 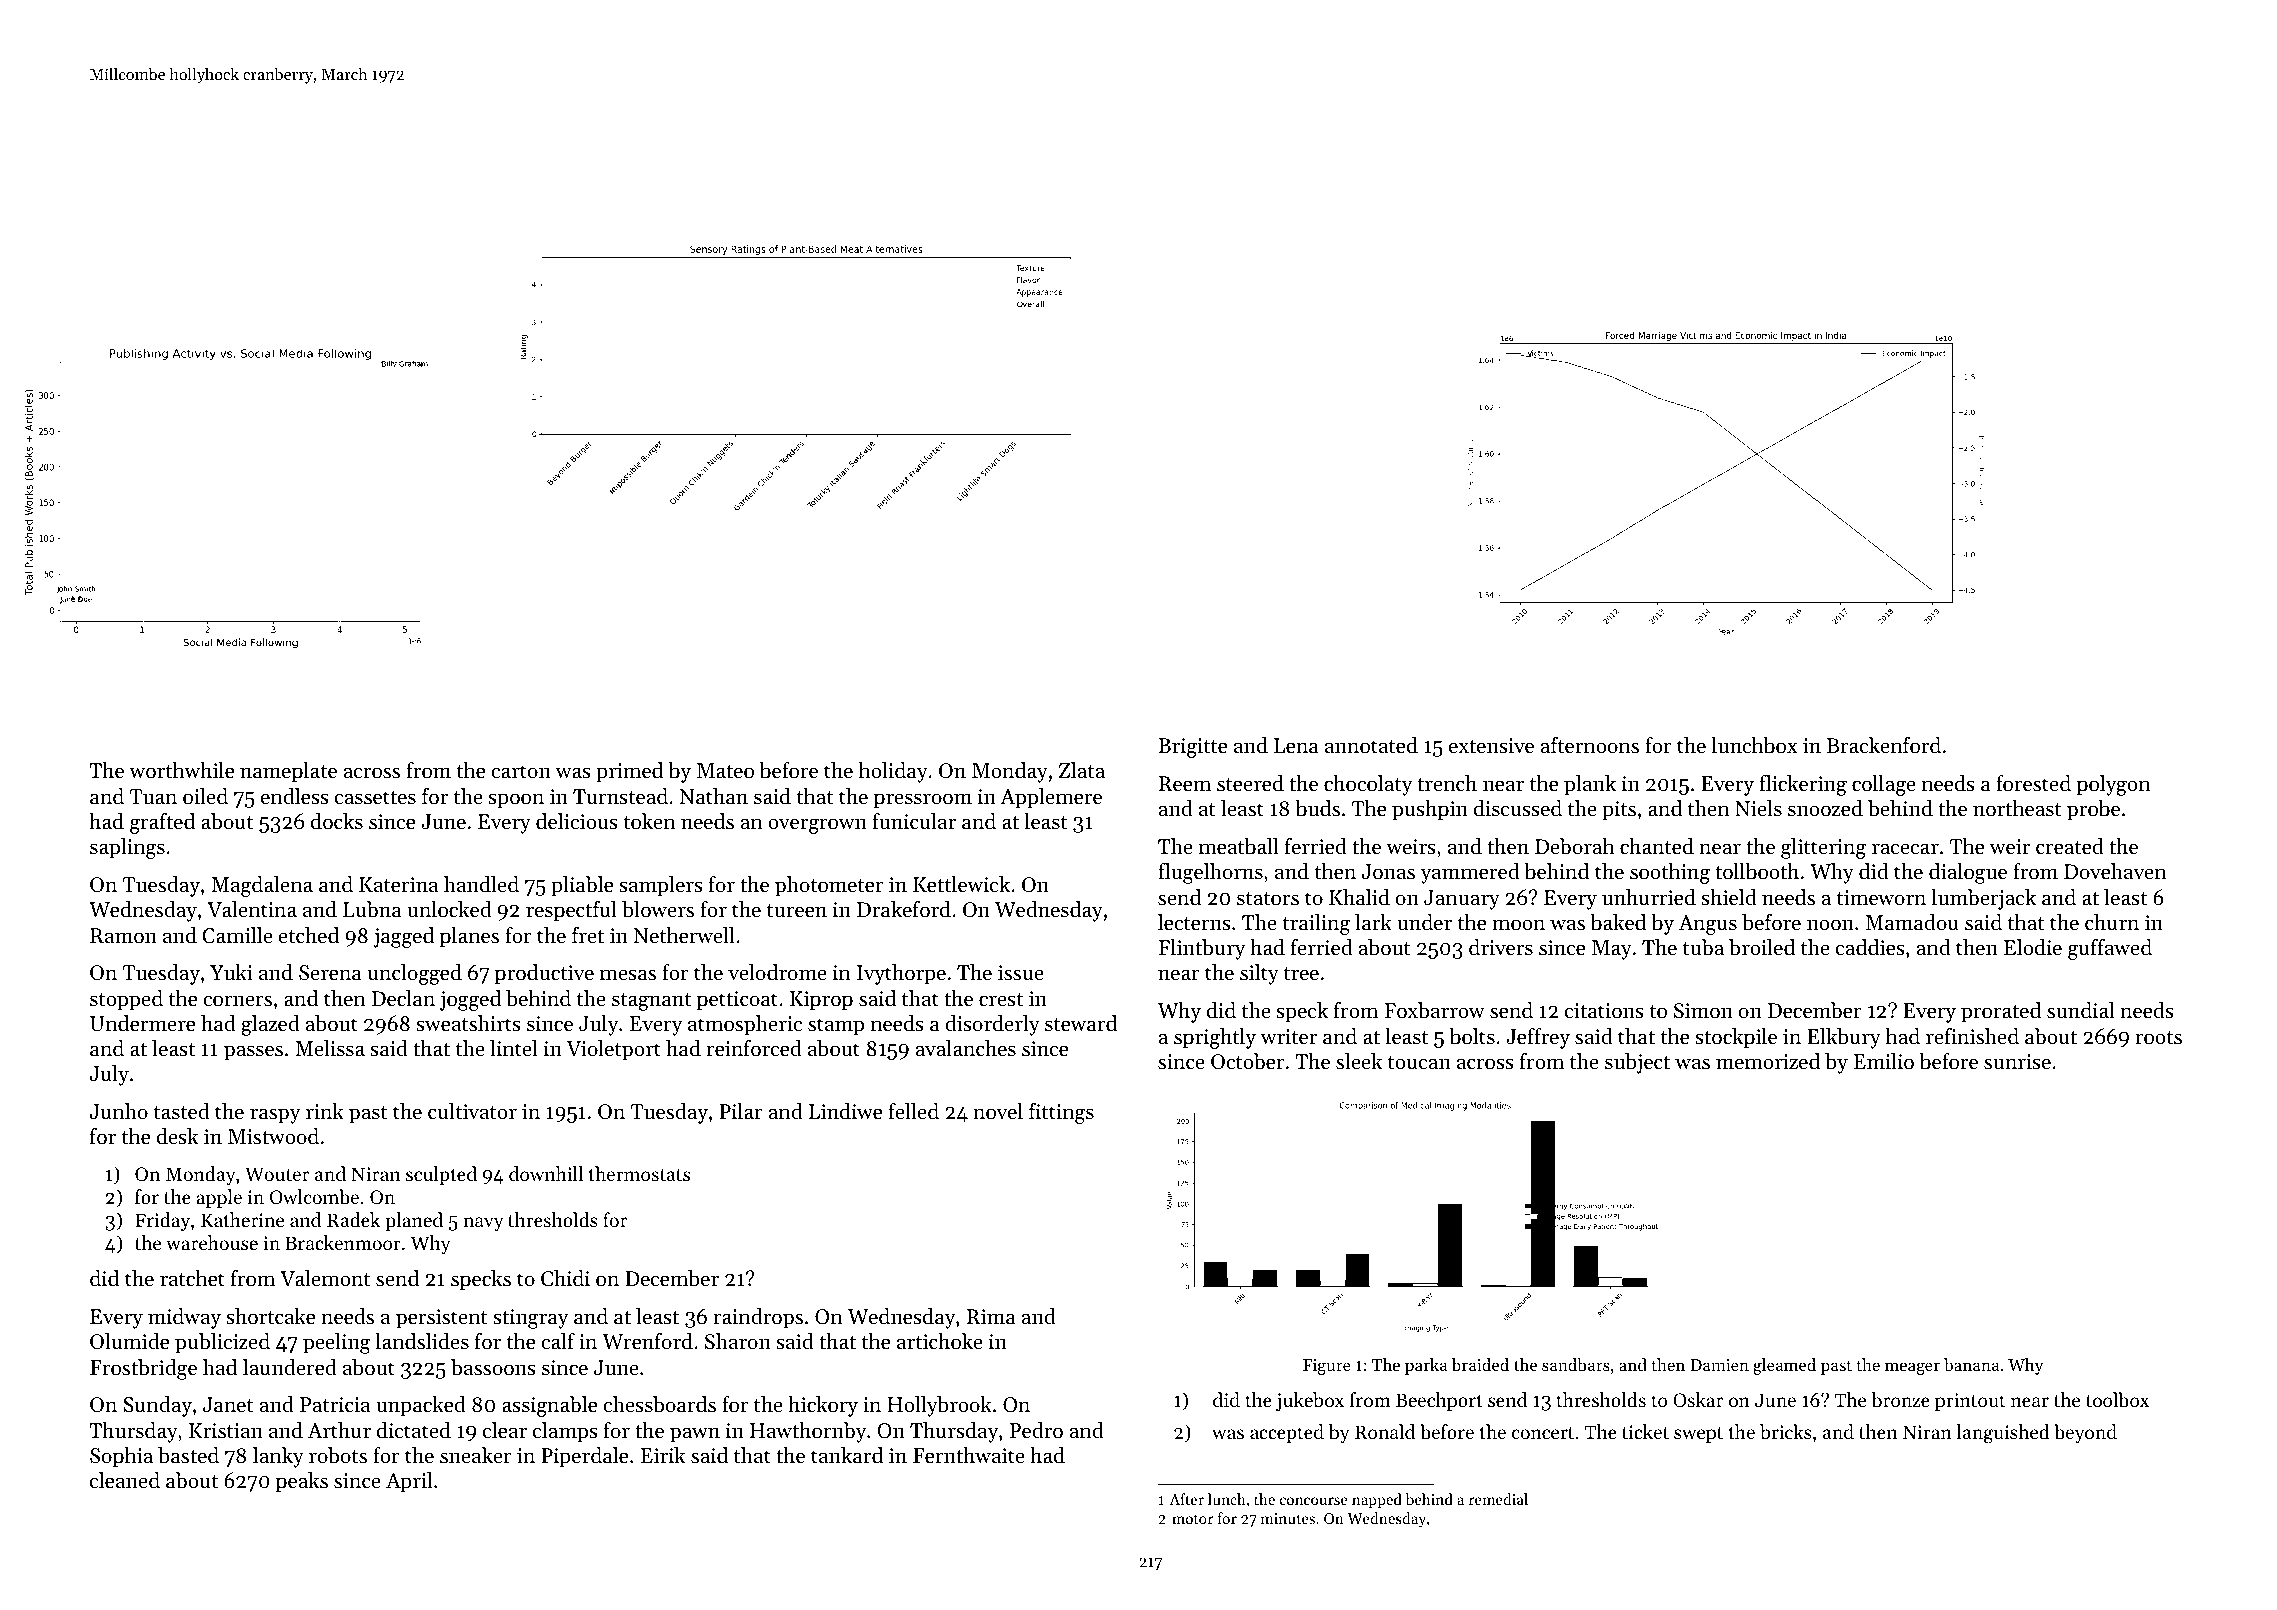 What do you see at coordinates (1193, 1519) in the document?
I see `motor` at bounding box center [1193, 1519].
